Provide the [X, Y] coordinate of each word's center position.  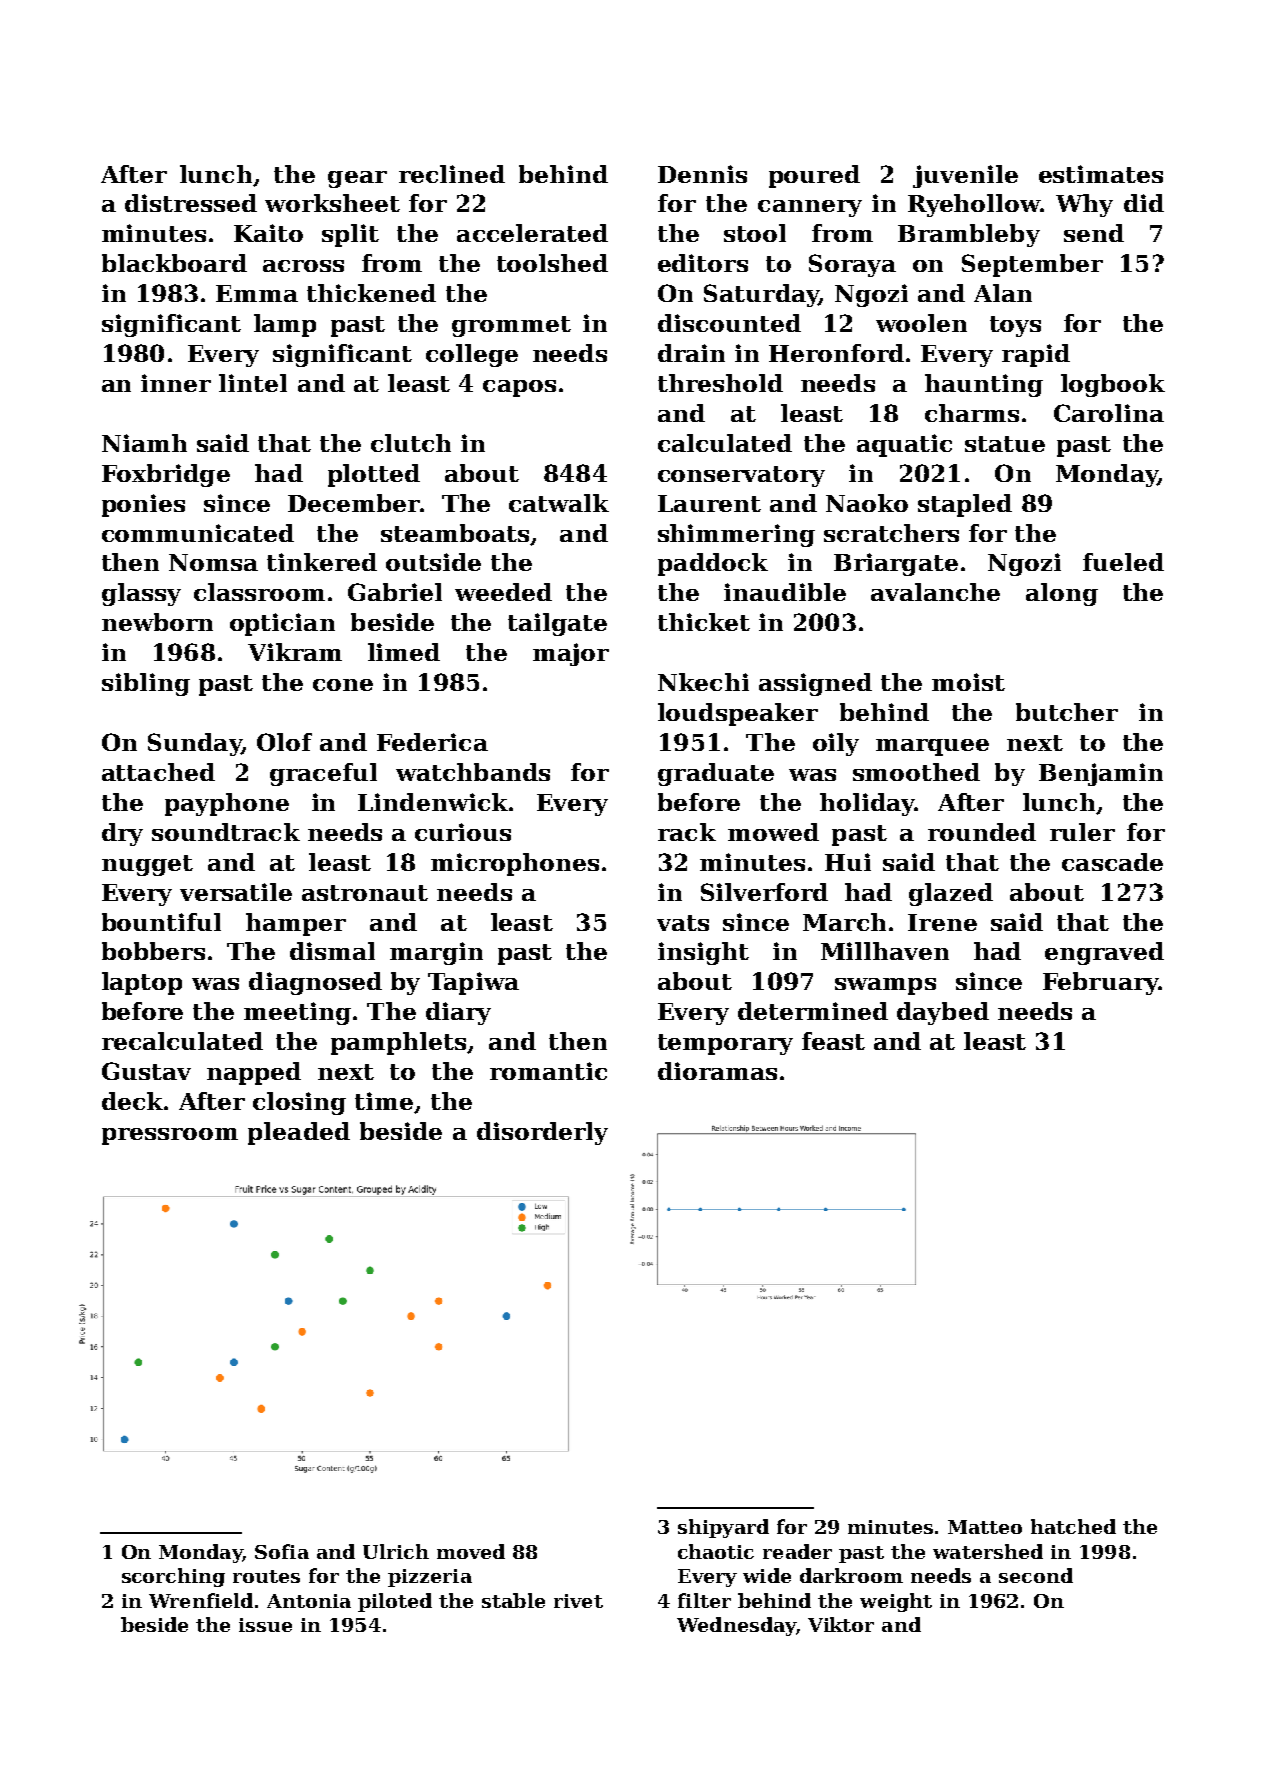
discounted [729, 323]
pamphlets [398, 1043]
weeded [503, 592]
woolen [921, 323]
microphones [515, 864]
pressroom [170, 1136]
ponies [143, 505]
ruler [1082, 832]
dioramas [717, 1071]
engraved [1104, 953]
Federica [432, 742]
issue [265, 1625]
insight [703, 953]
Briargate [896, 564]
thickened [371, 293]
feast [833, 1041]
